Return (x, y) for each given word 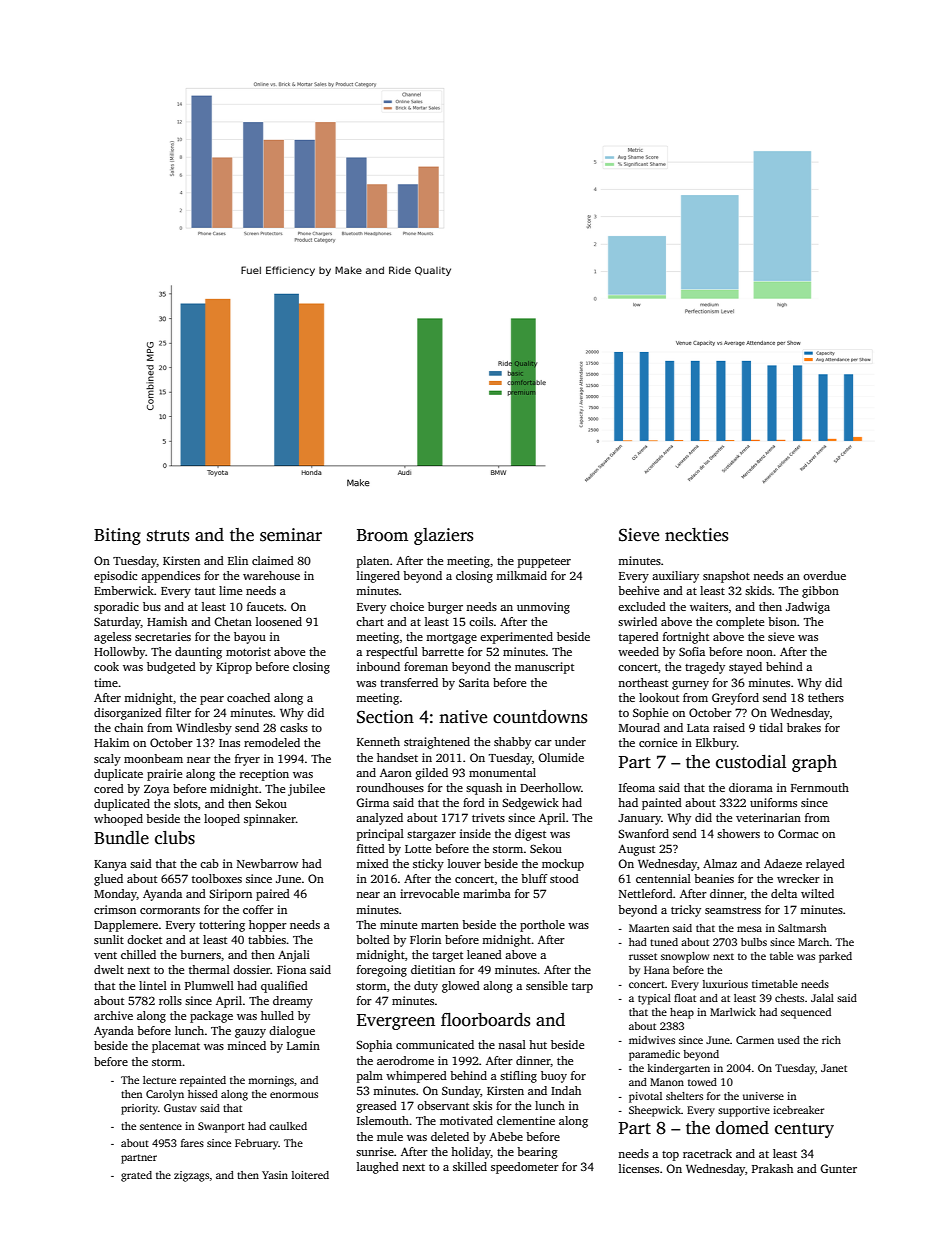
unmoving (543, 608)
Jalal (822, 998)
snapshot (726, 577)
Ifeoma (637, 787)
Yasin (275, 1175)
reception (264, 775)
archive (113, 1015)
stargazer (431, 836)
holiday (471, 1153)
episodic (115, 577)
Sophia (374, 1046)
